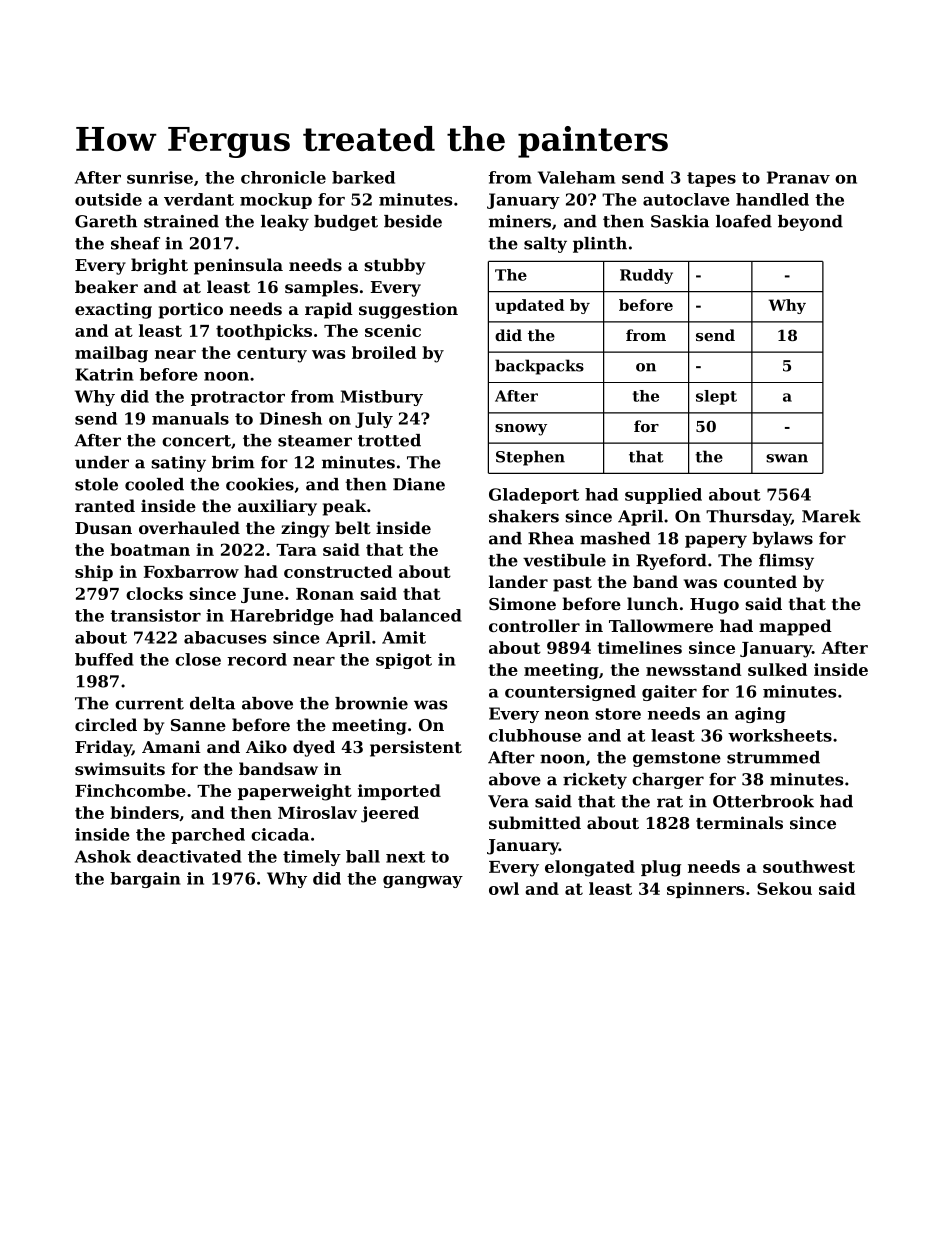 This document has height=1233, width=952. What do you see at coordinates (423, 882) in the document?
I see `gangway` at bounding box center [423, 882].
